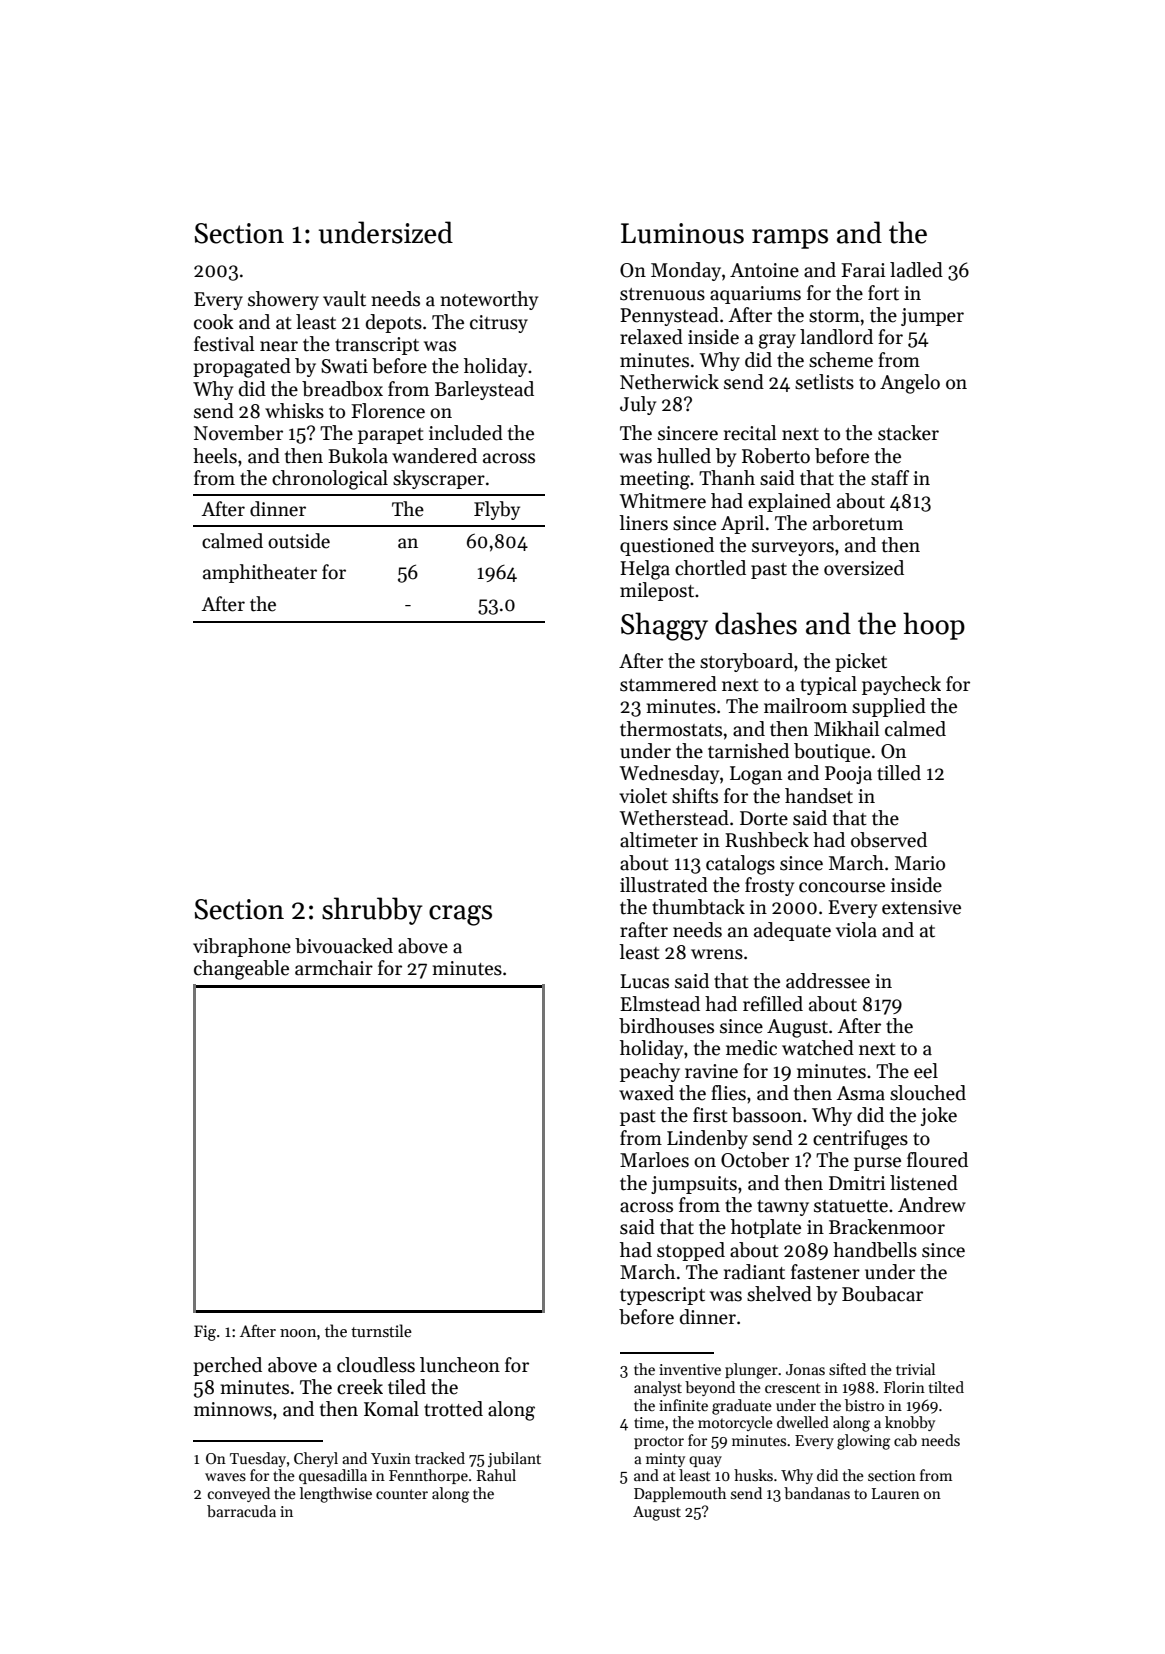 Image resolution: width=1165 pixels, height=1654 pixels. What do you see at coordinates (856, 930) in the screenshot?
I see `viola` at bounding box center [856, 930].
